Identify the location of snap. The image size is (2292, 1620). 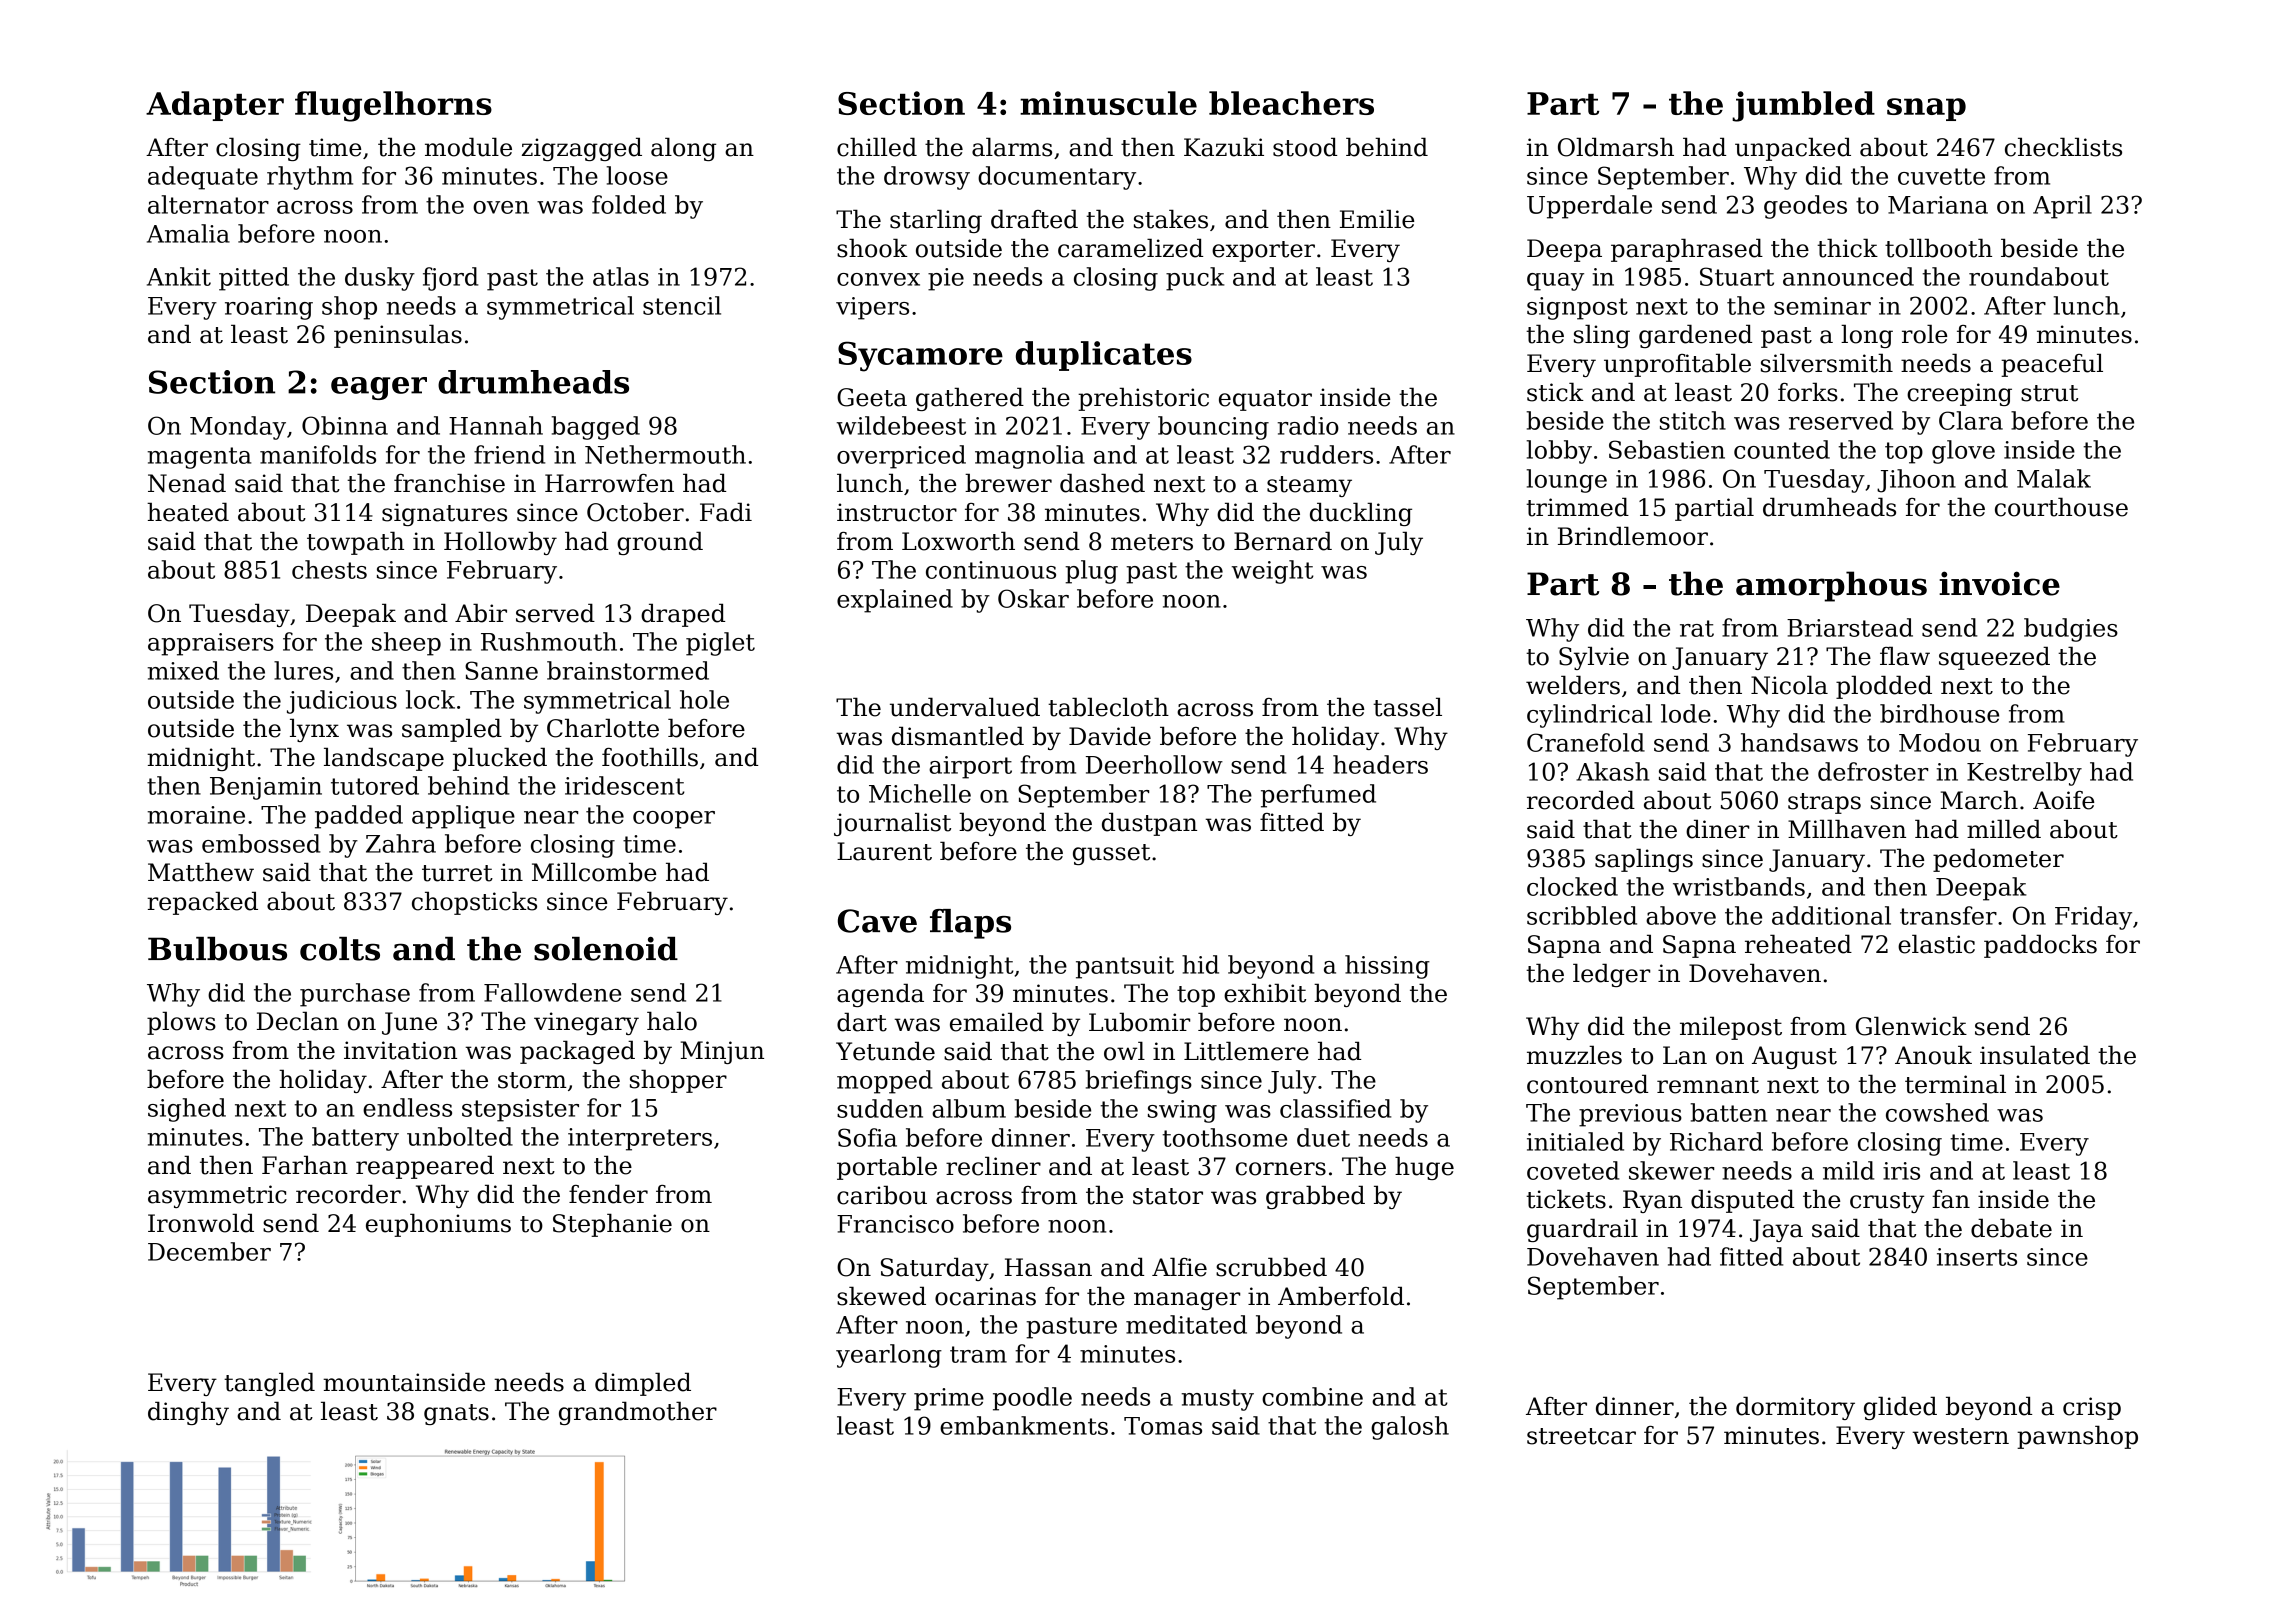
(1926, 109).
